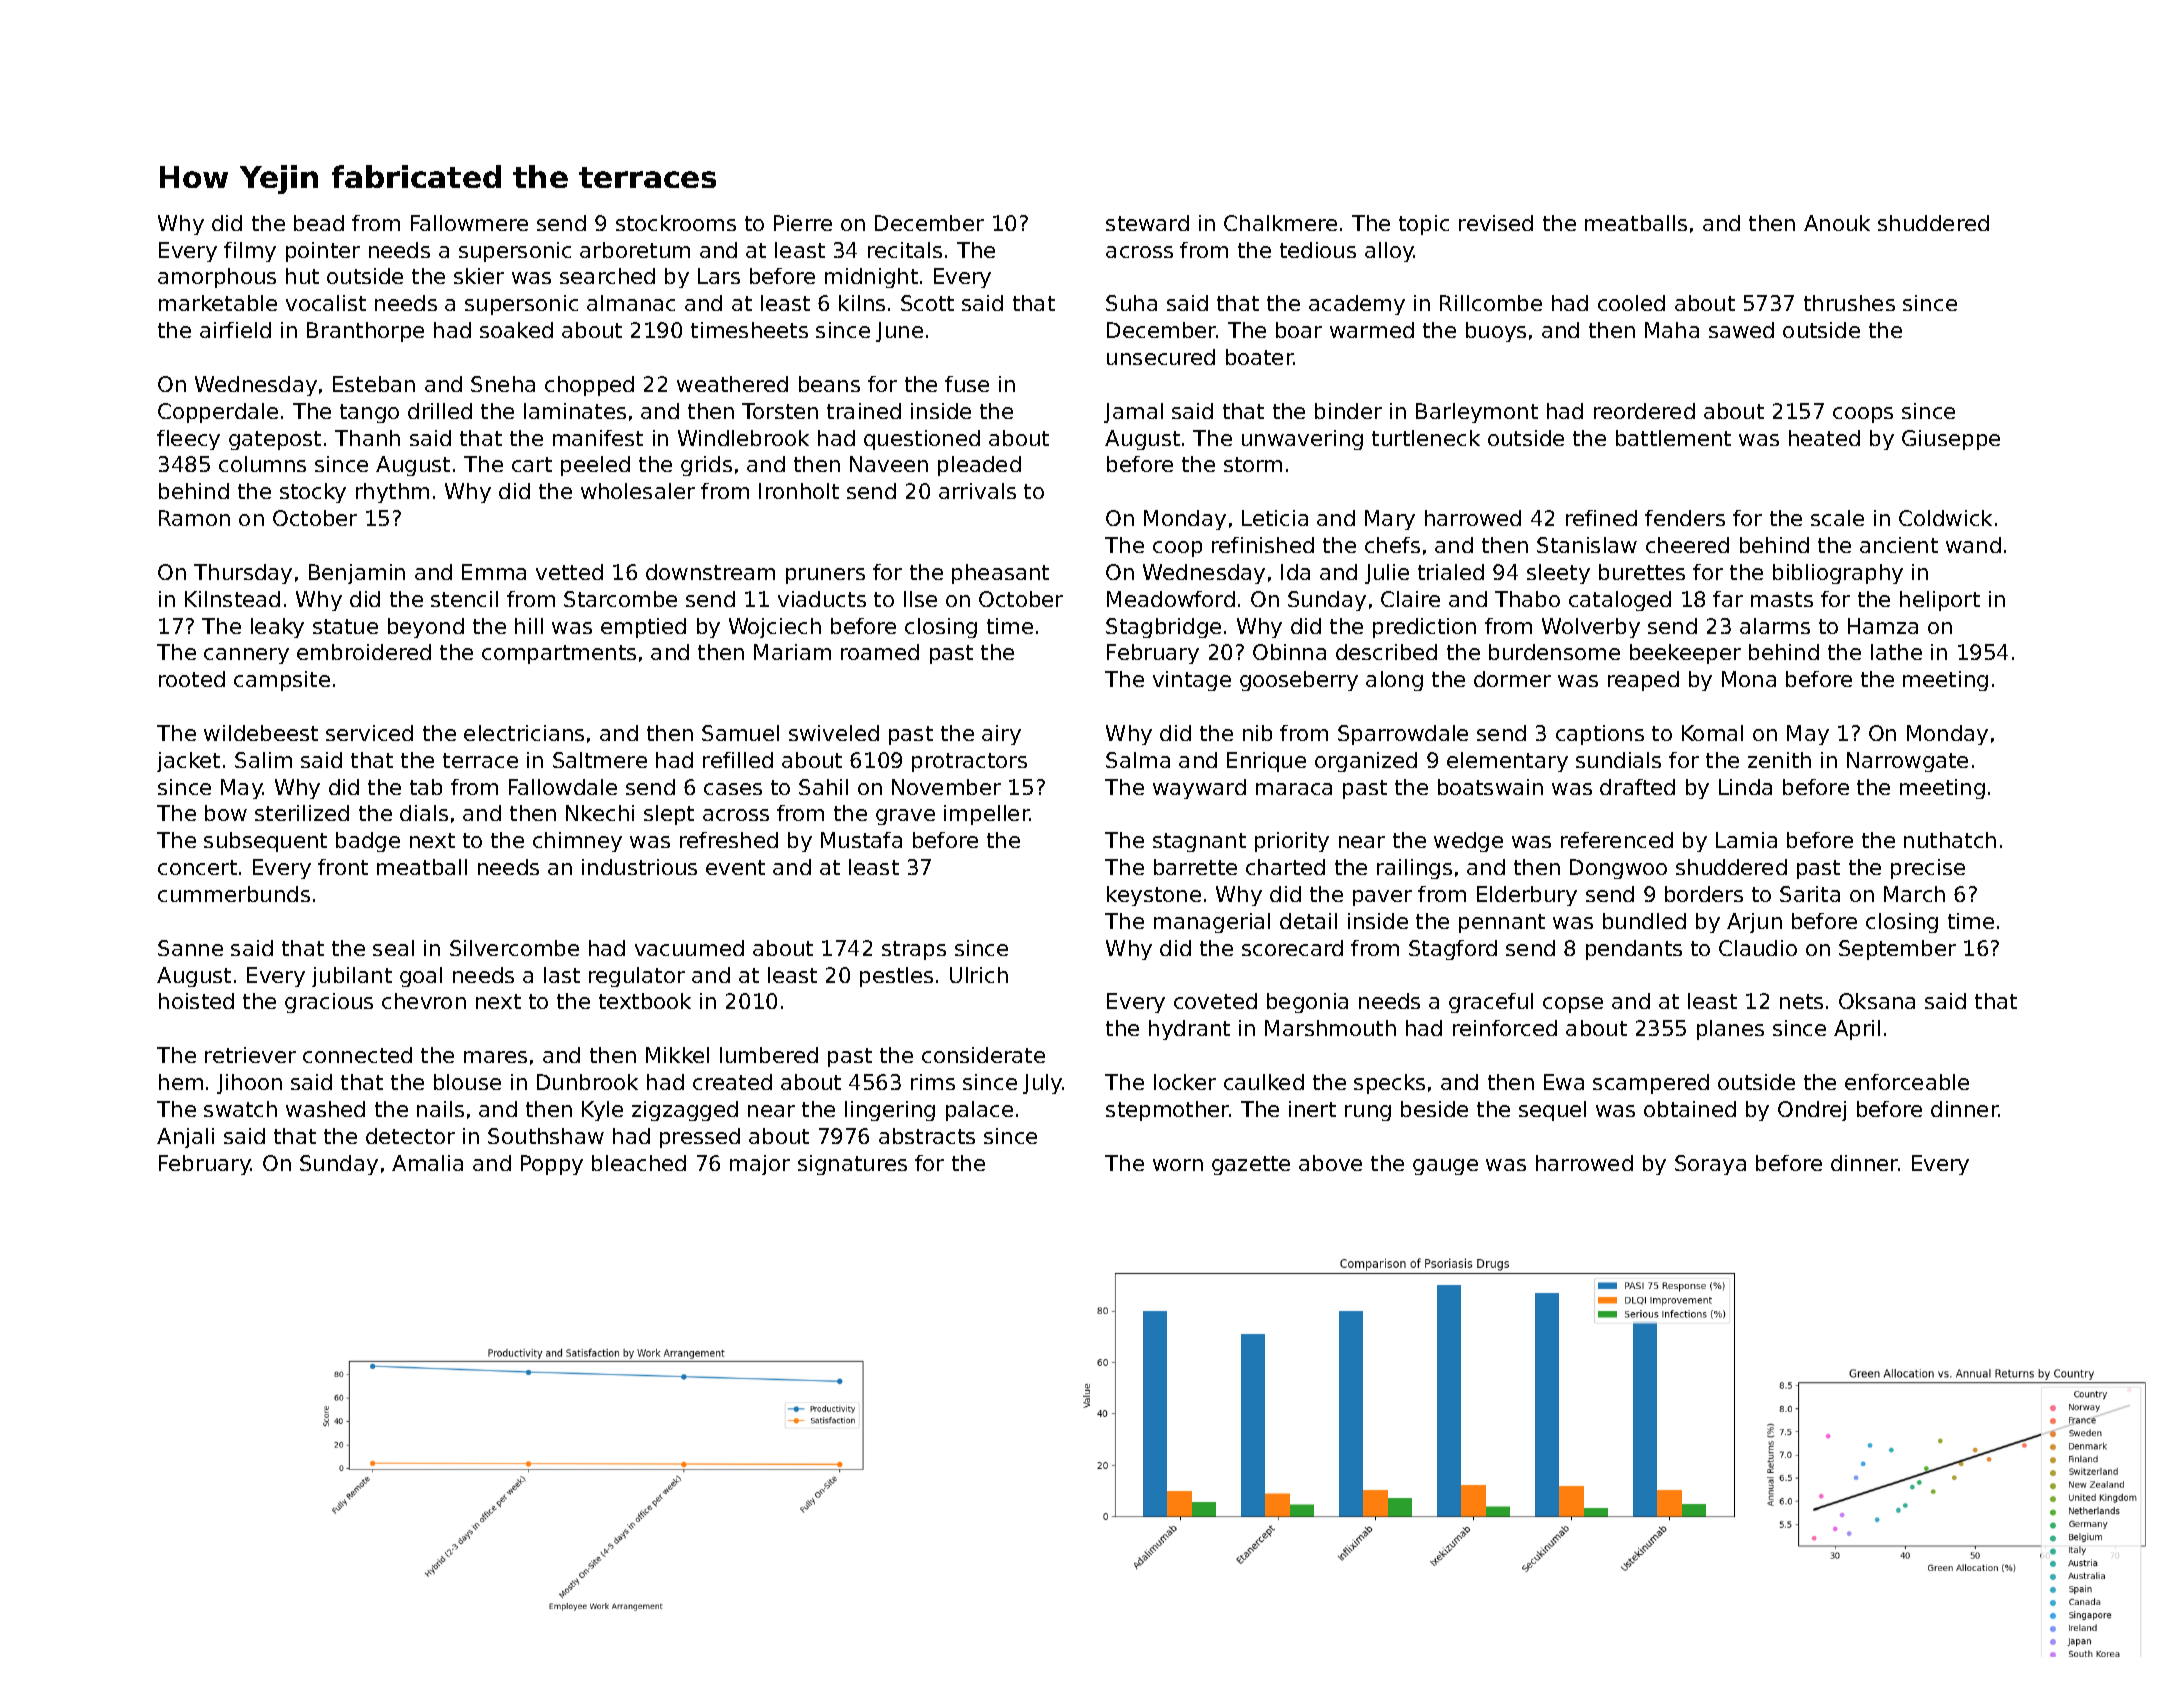  I want to click on battlement, so click(1673, 438).
